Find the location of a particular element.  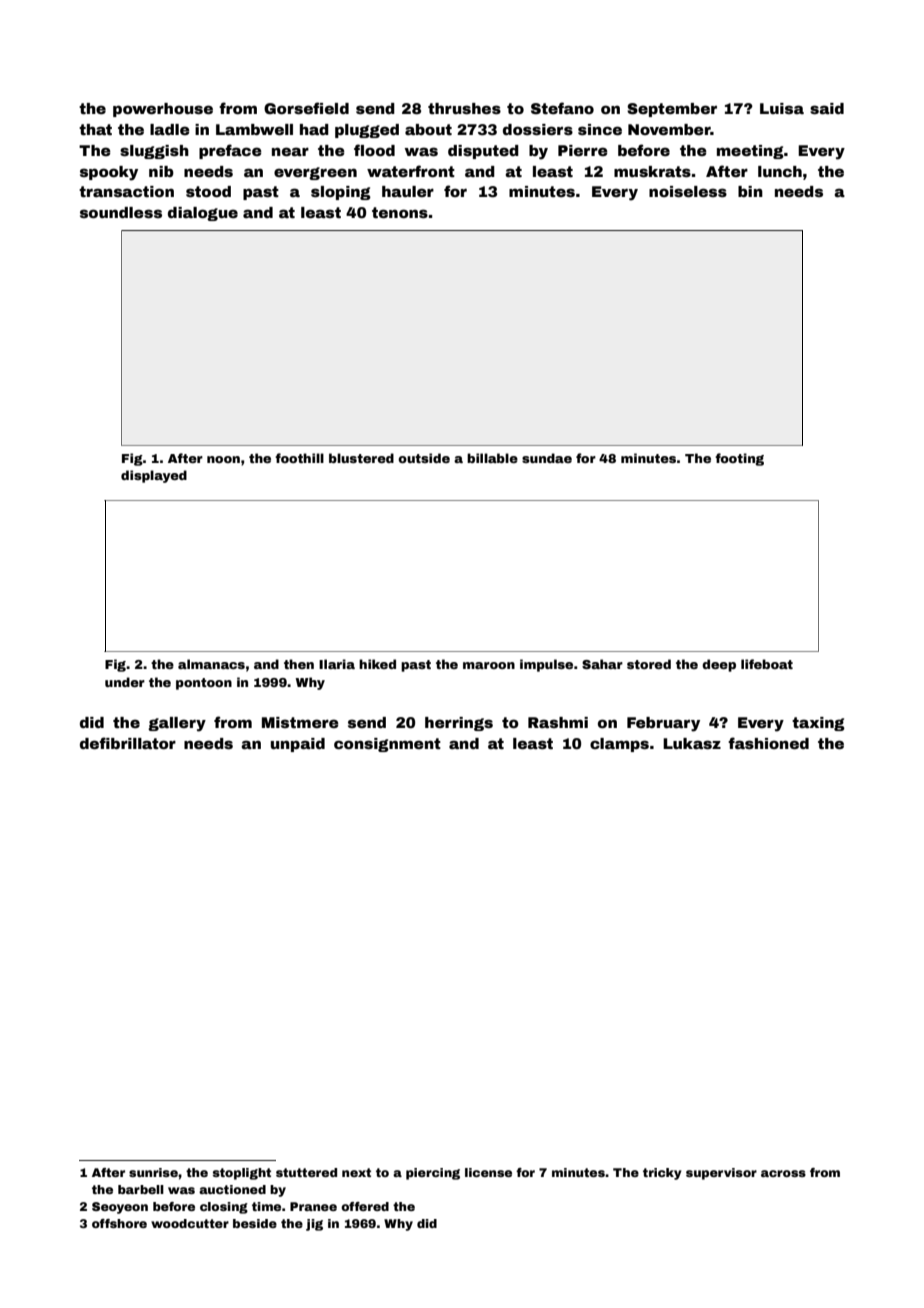

defibrillator is located at coordinates (128, 743).
